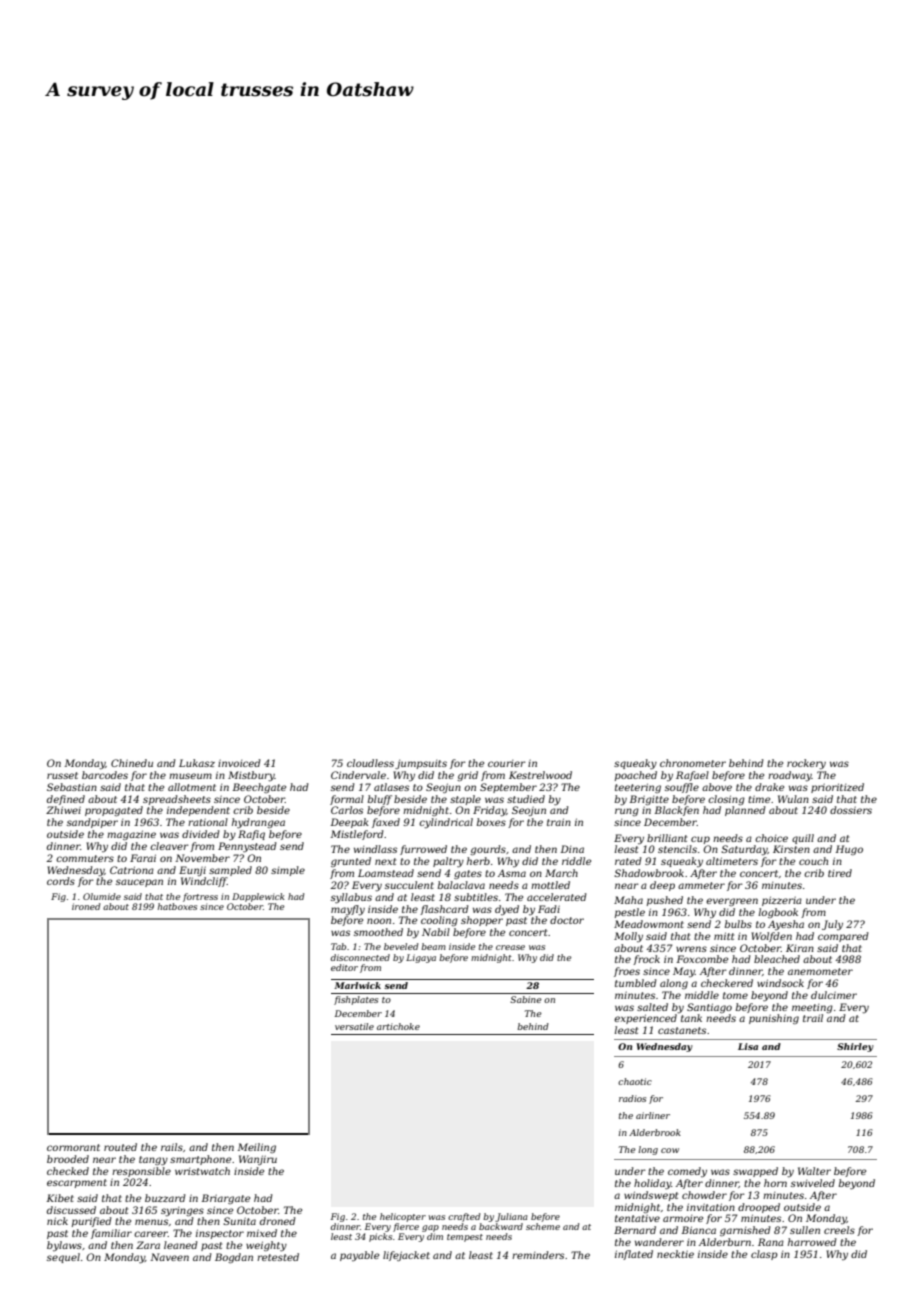 This screenshot has width=924, height=1308. What do you see at coordinates (259, 788) in the screenshot?
I see `Beechgate` at bounding box center [259, 788].
